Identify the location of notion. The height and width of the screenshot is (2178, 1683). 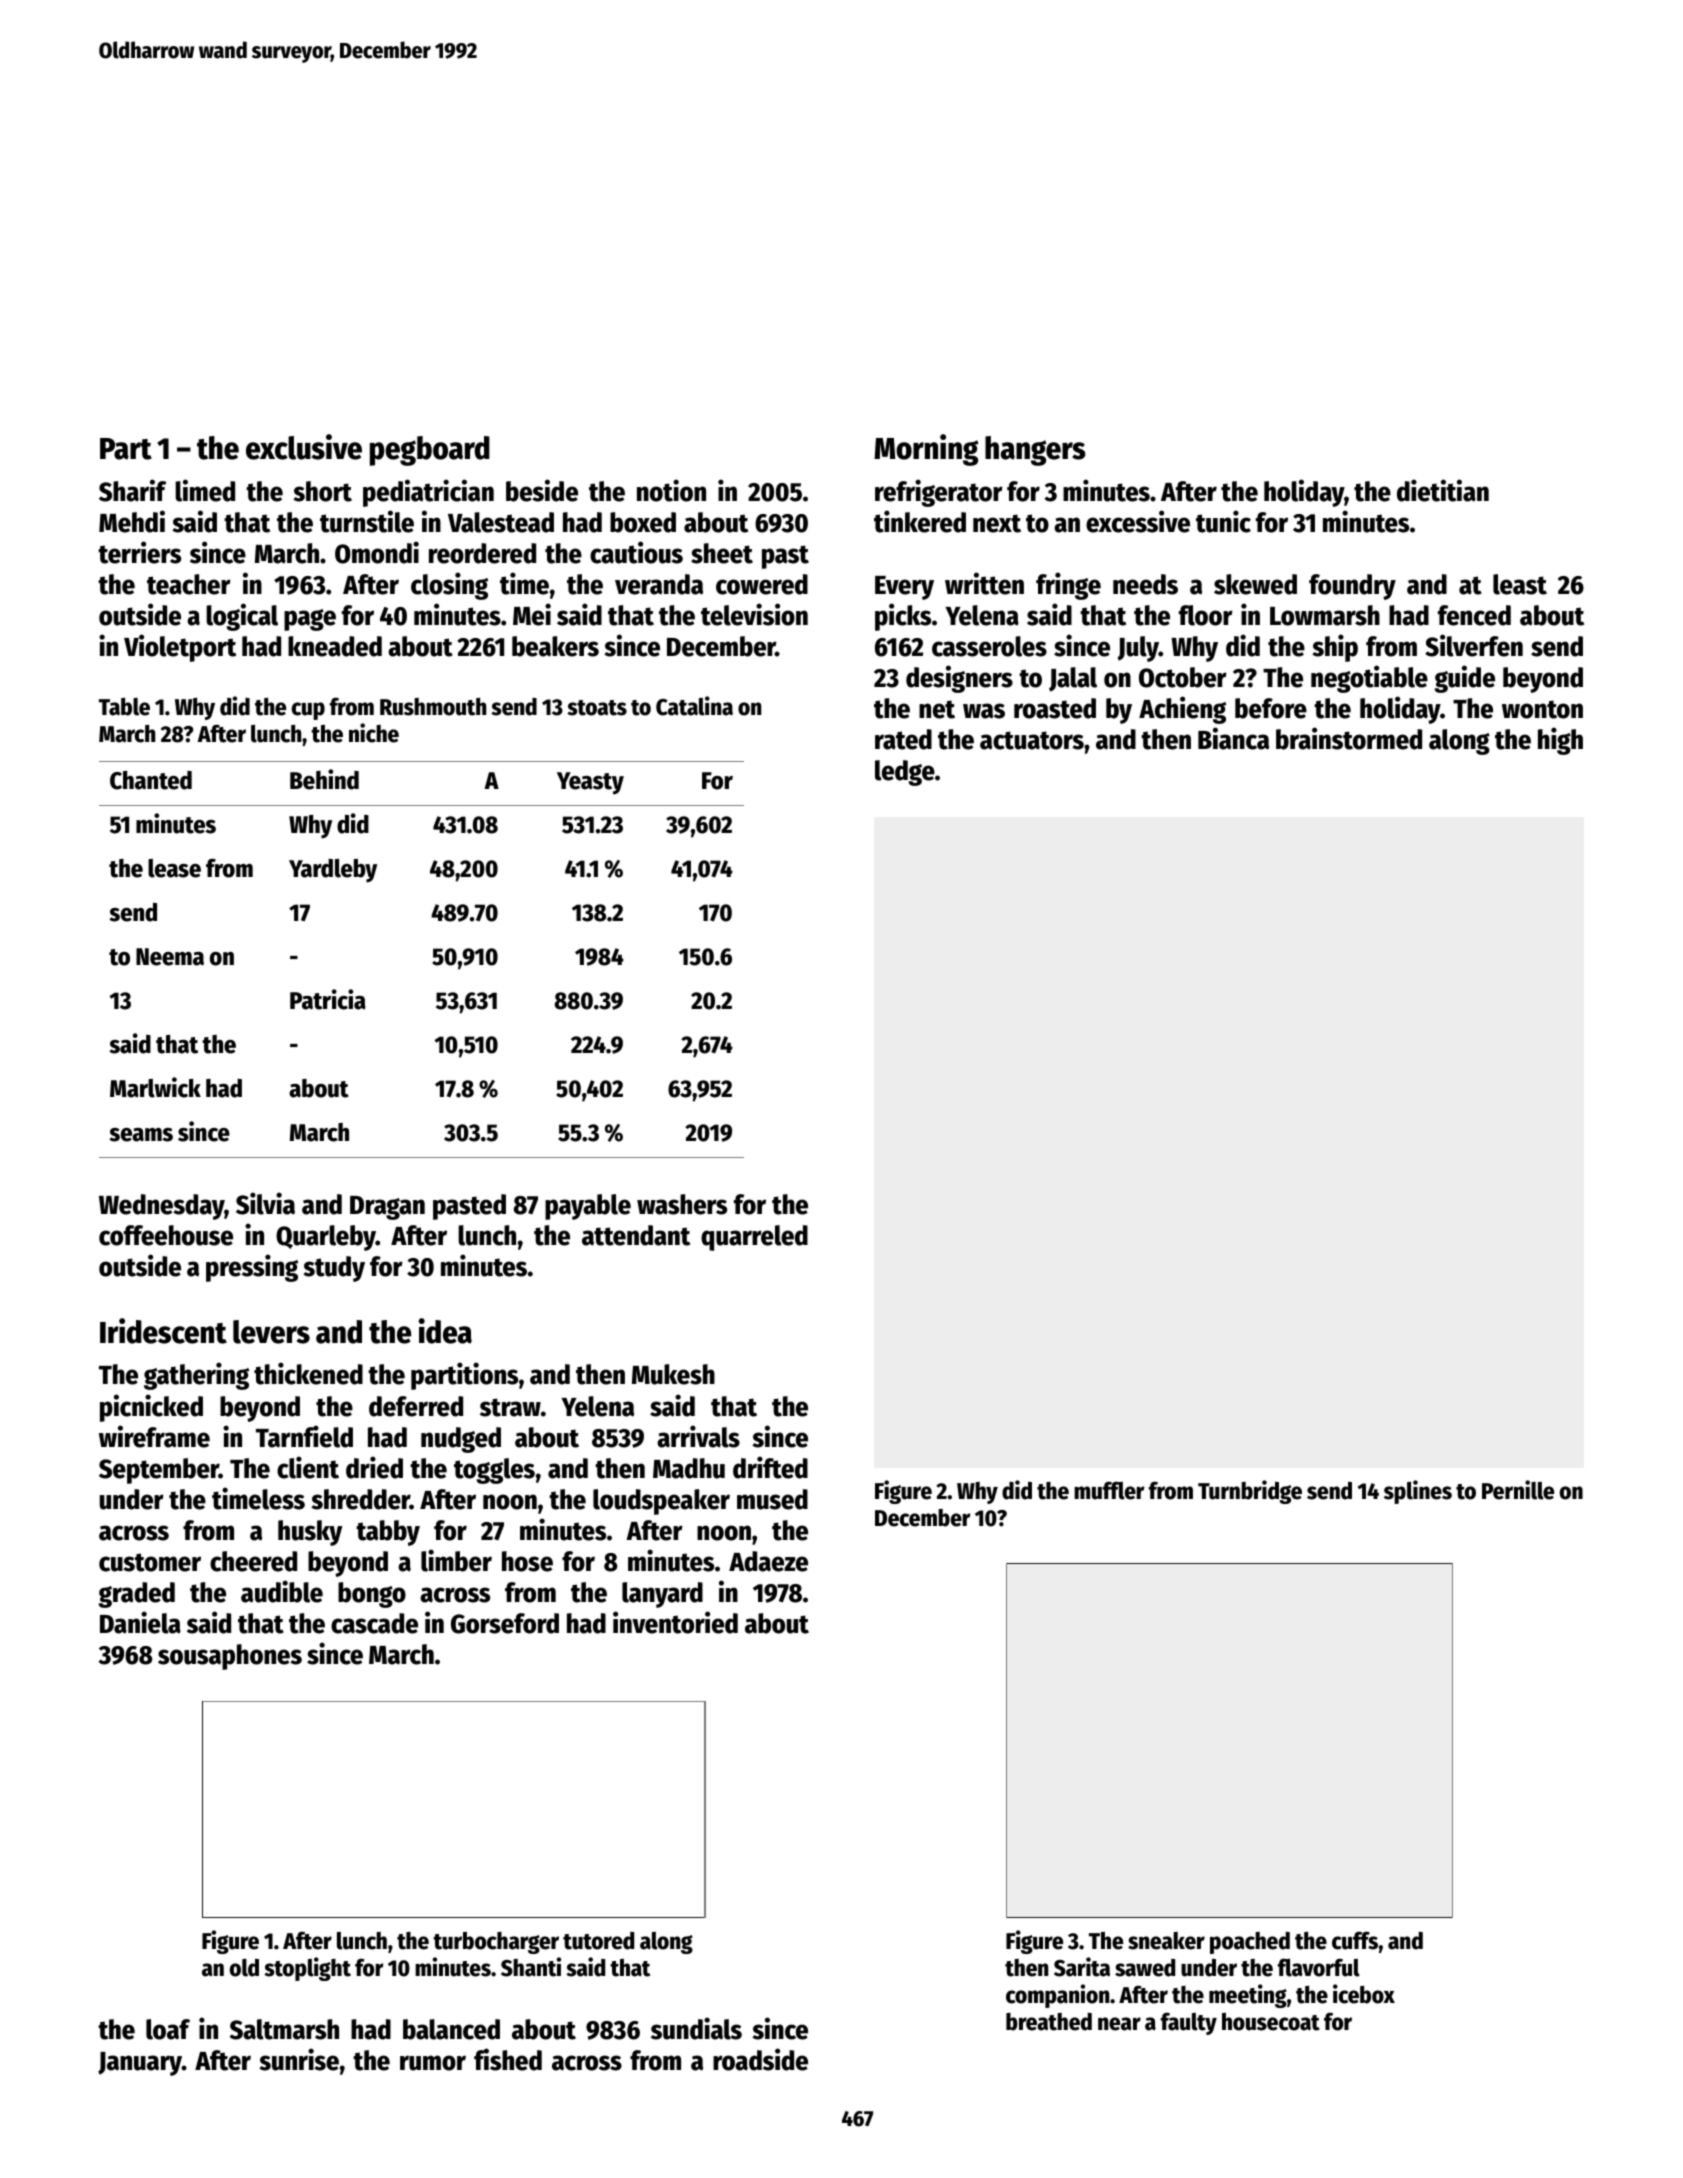
(671, 490).
